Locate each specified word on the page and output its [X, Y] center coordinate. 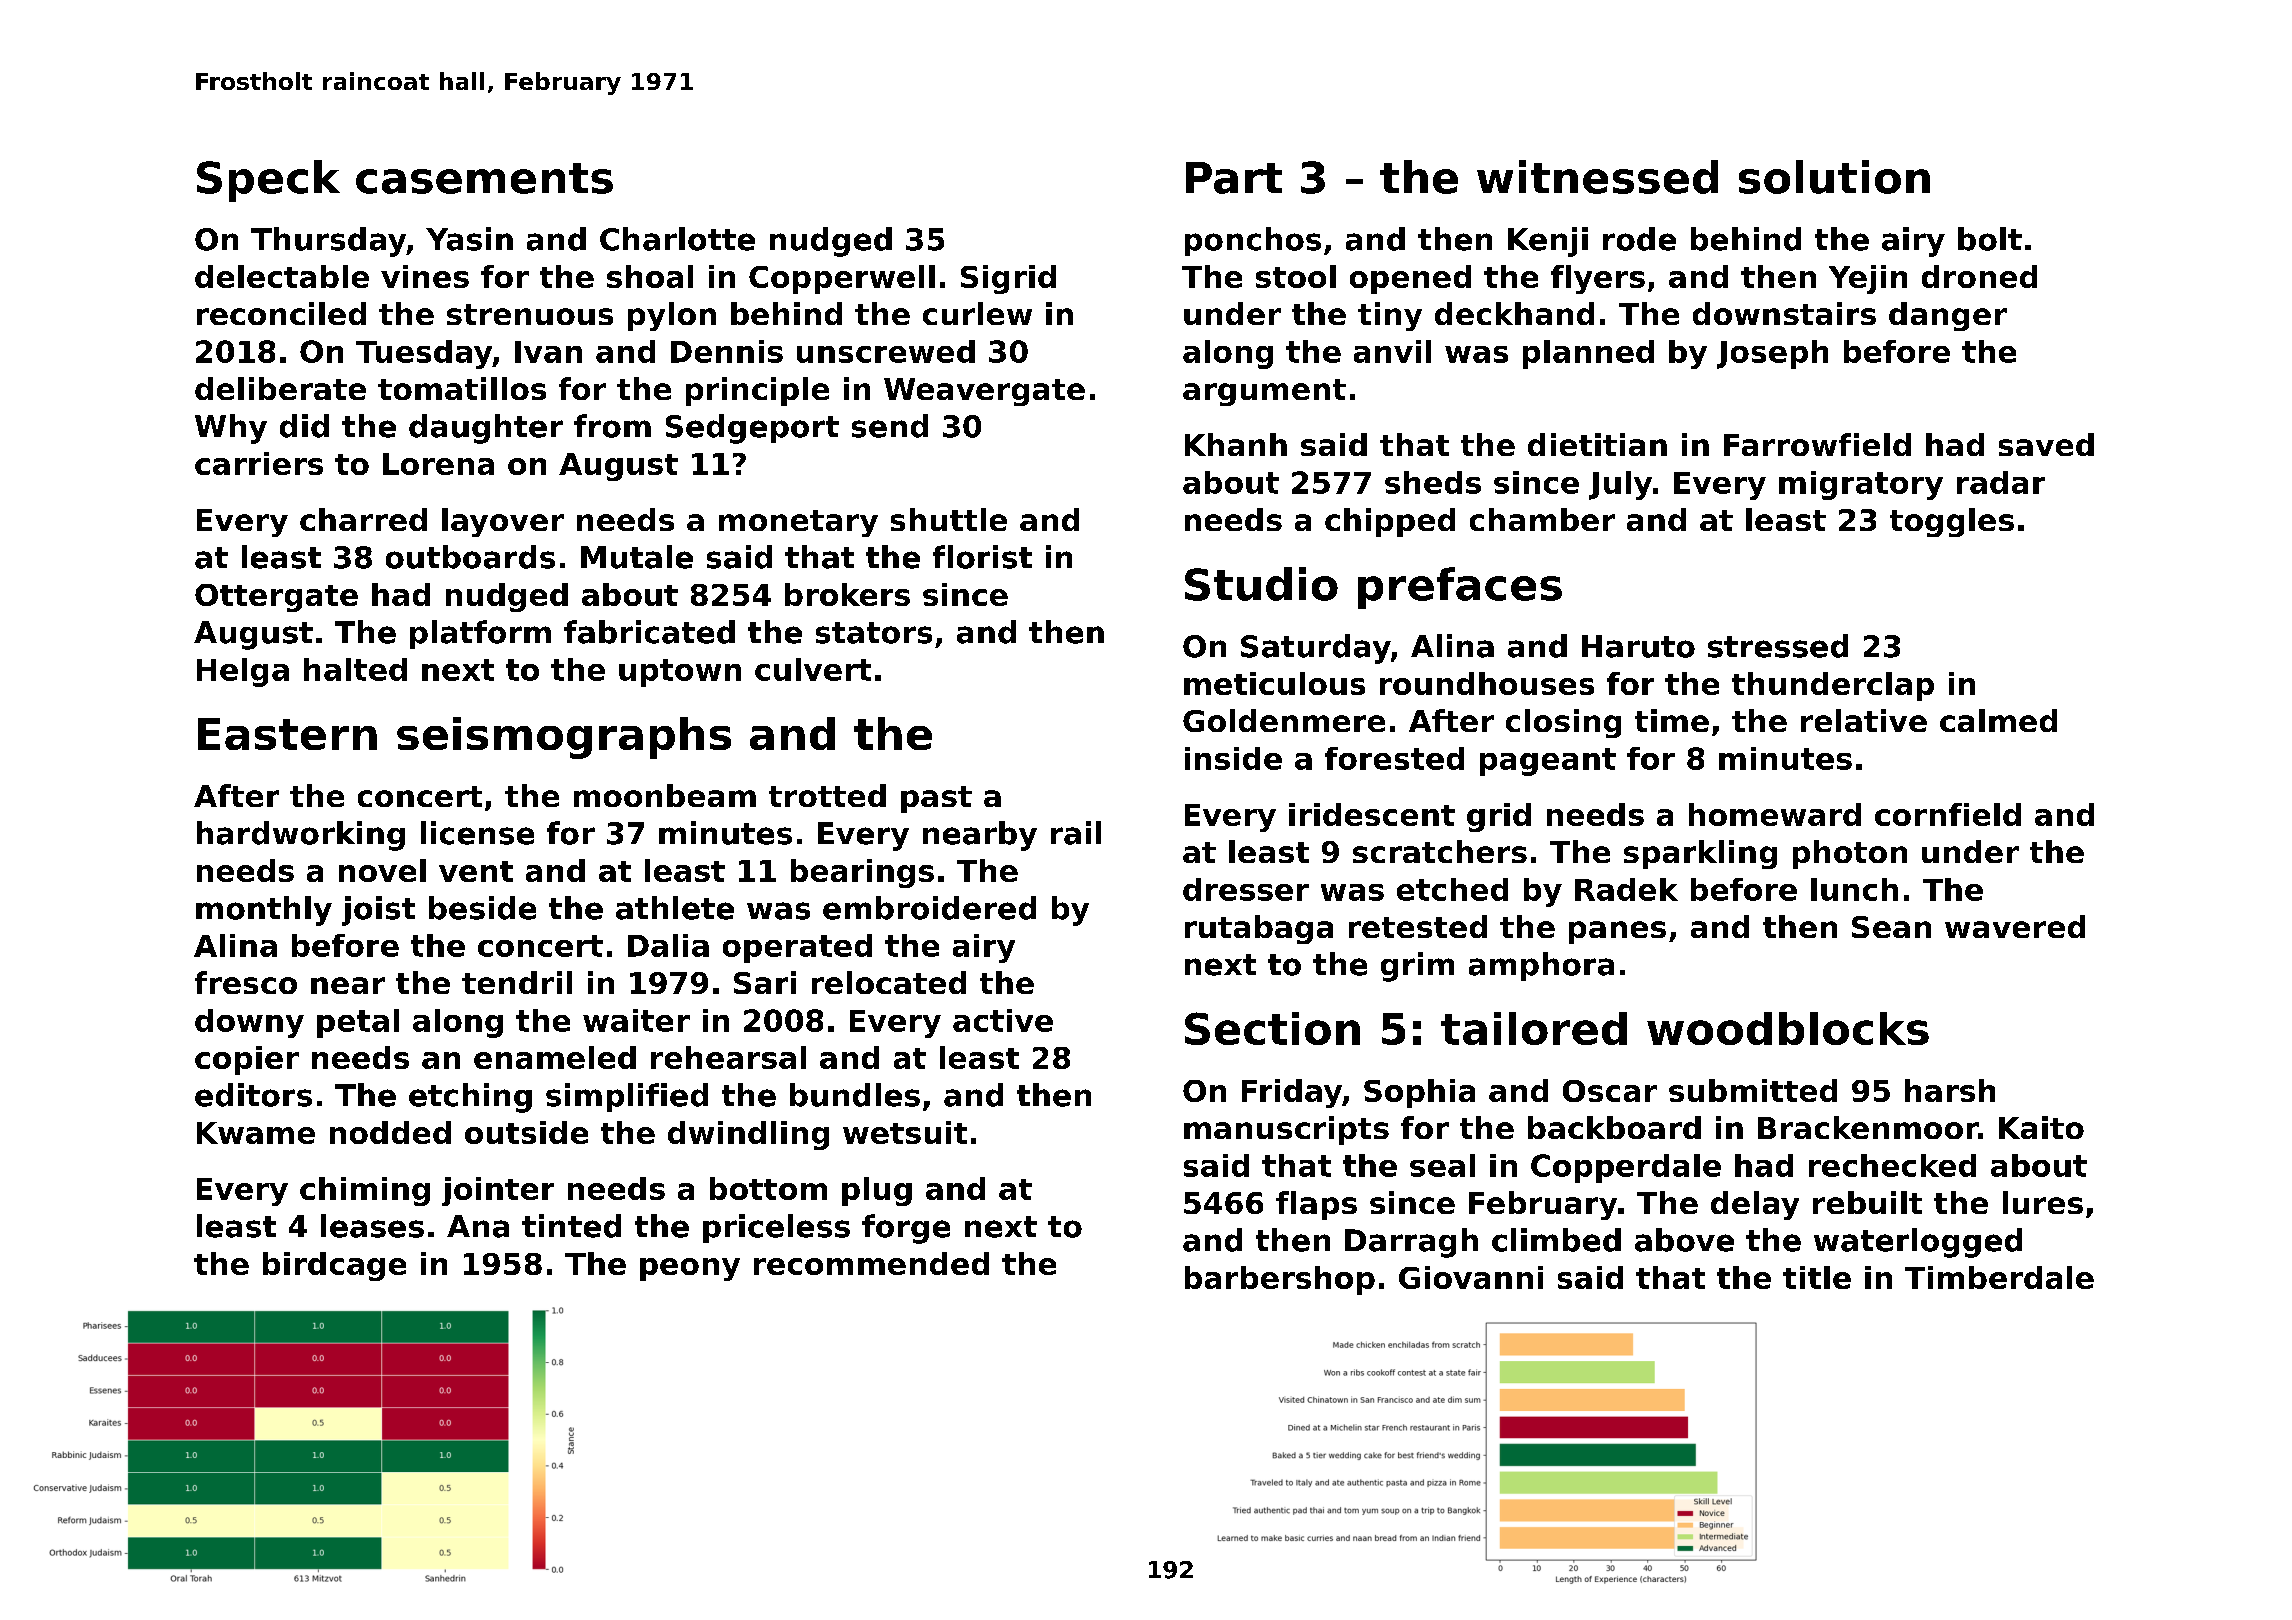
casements [484, 178]
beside [482, 908]
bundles [855, 1095]
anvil [1392, 351]
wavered [2015, 926]
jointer [498, 1191]
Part [1234, 178]
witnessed [1597, 177]
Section [1272, 1028]
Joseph [1772, 354]
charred [363, 519]
